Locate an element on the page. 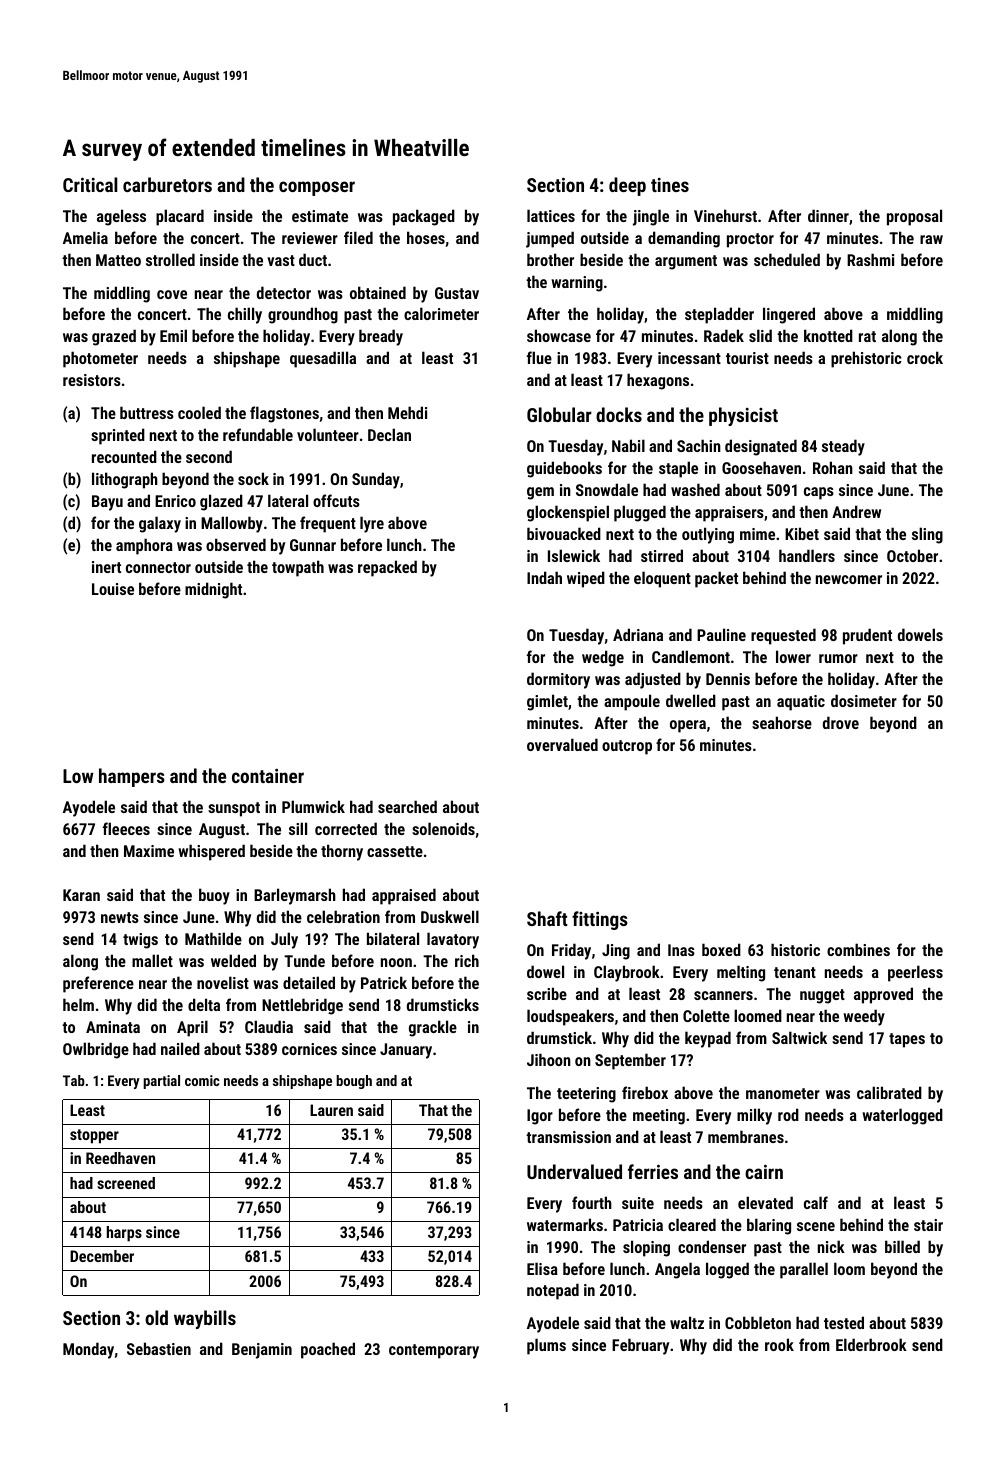 The image size is (1006, 1457). hoses is located at coordinates (426, 237).
